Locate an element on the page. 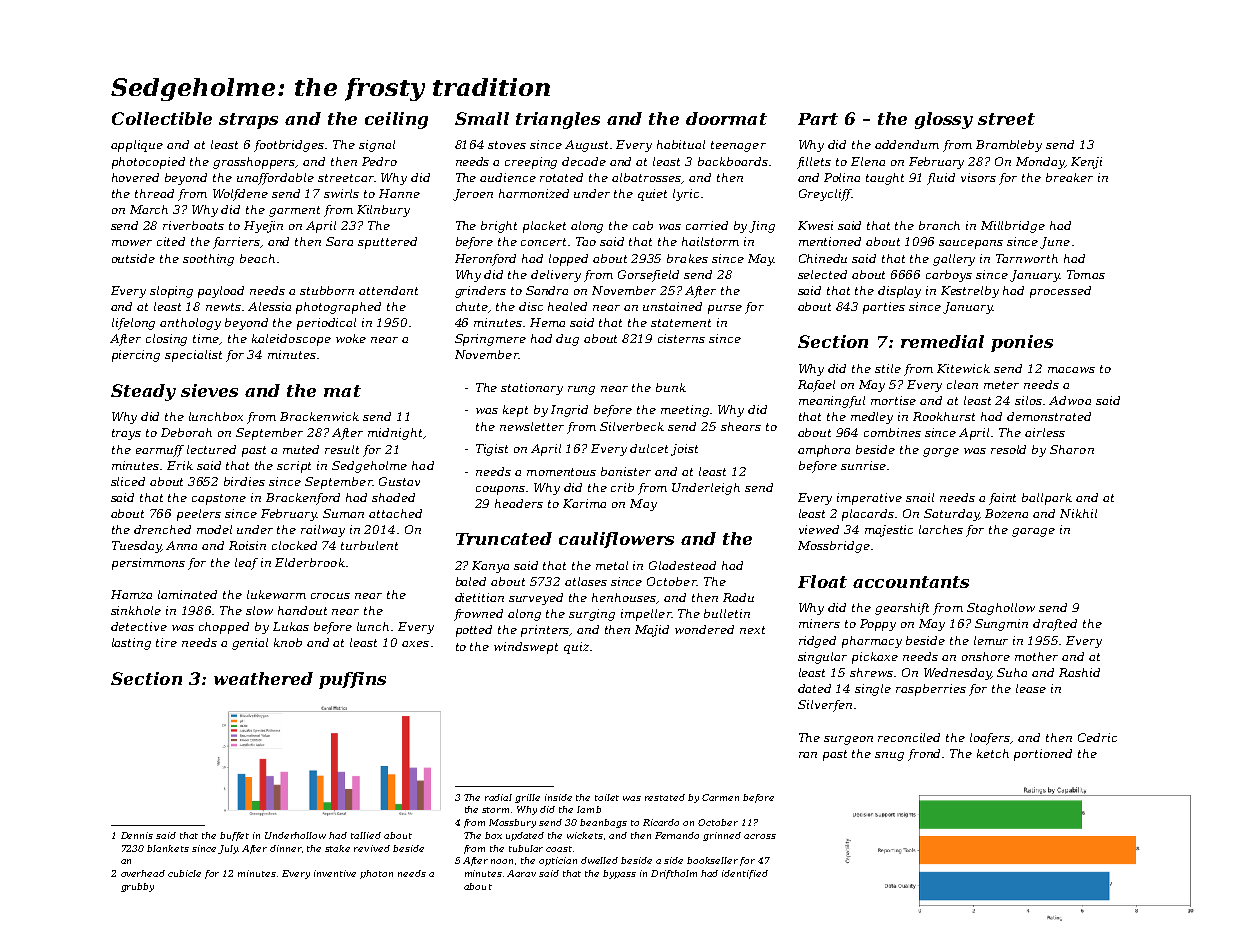 This image has height=952, width=1233. saucepans is located at coordinates (971, 244).
